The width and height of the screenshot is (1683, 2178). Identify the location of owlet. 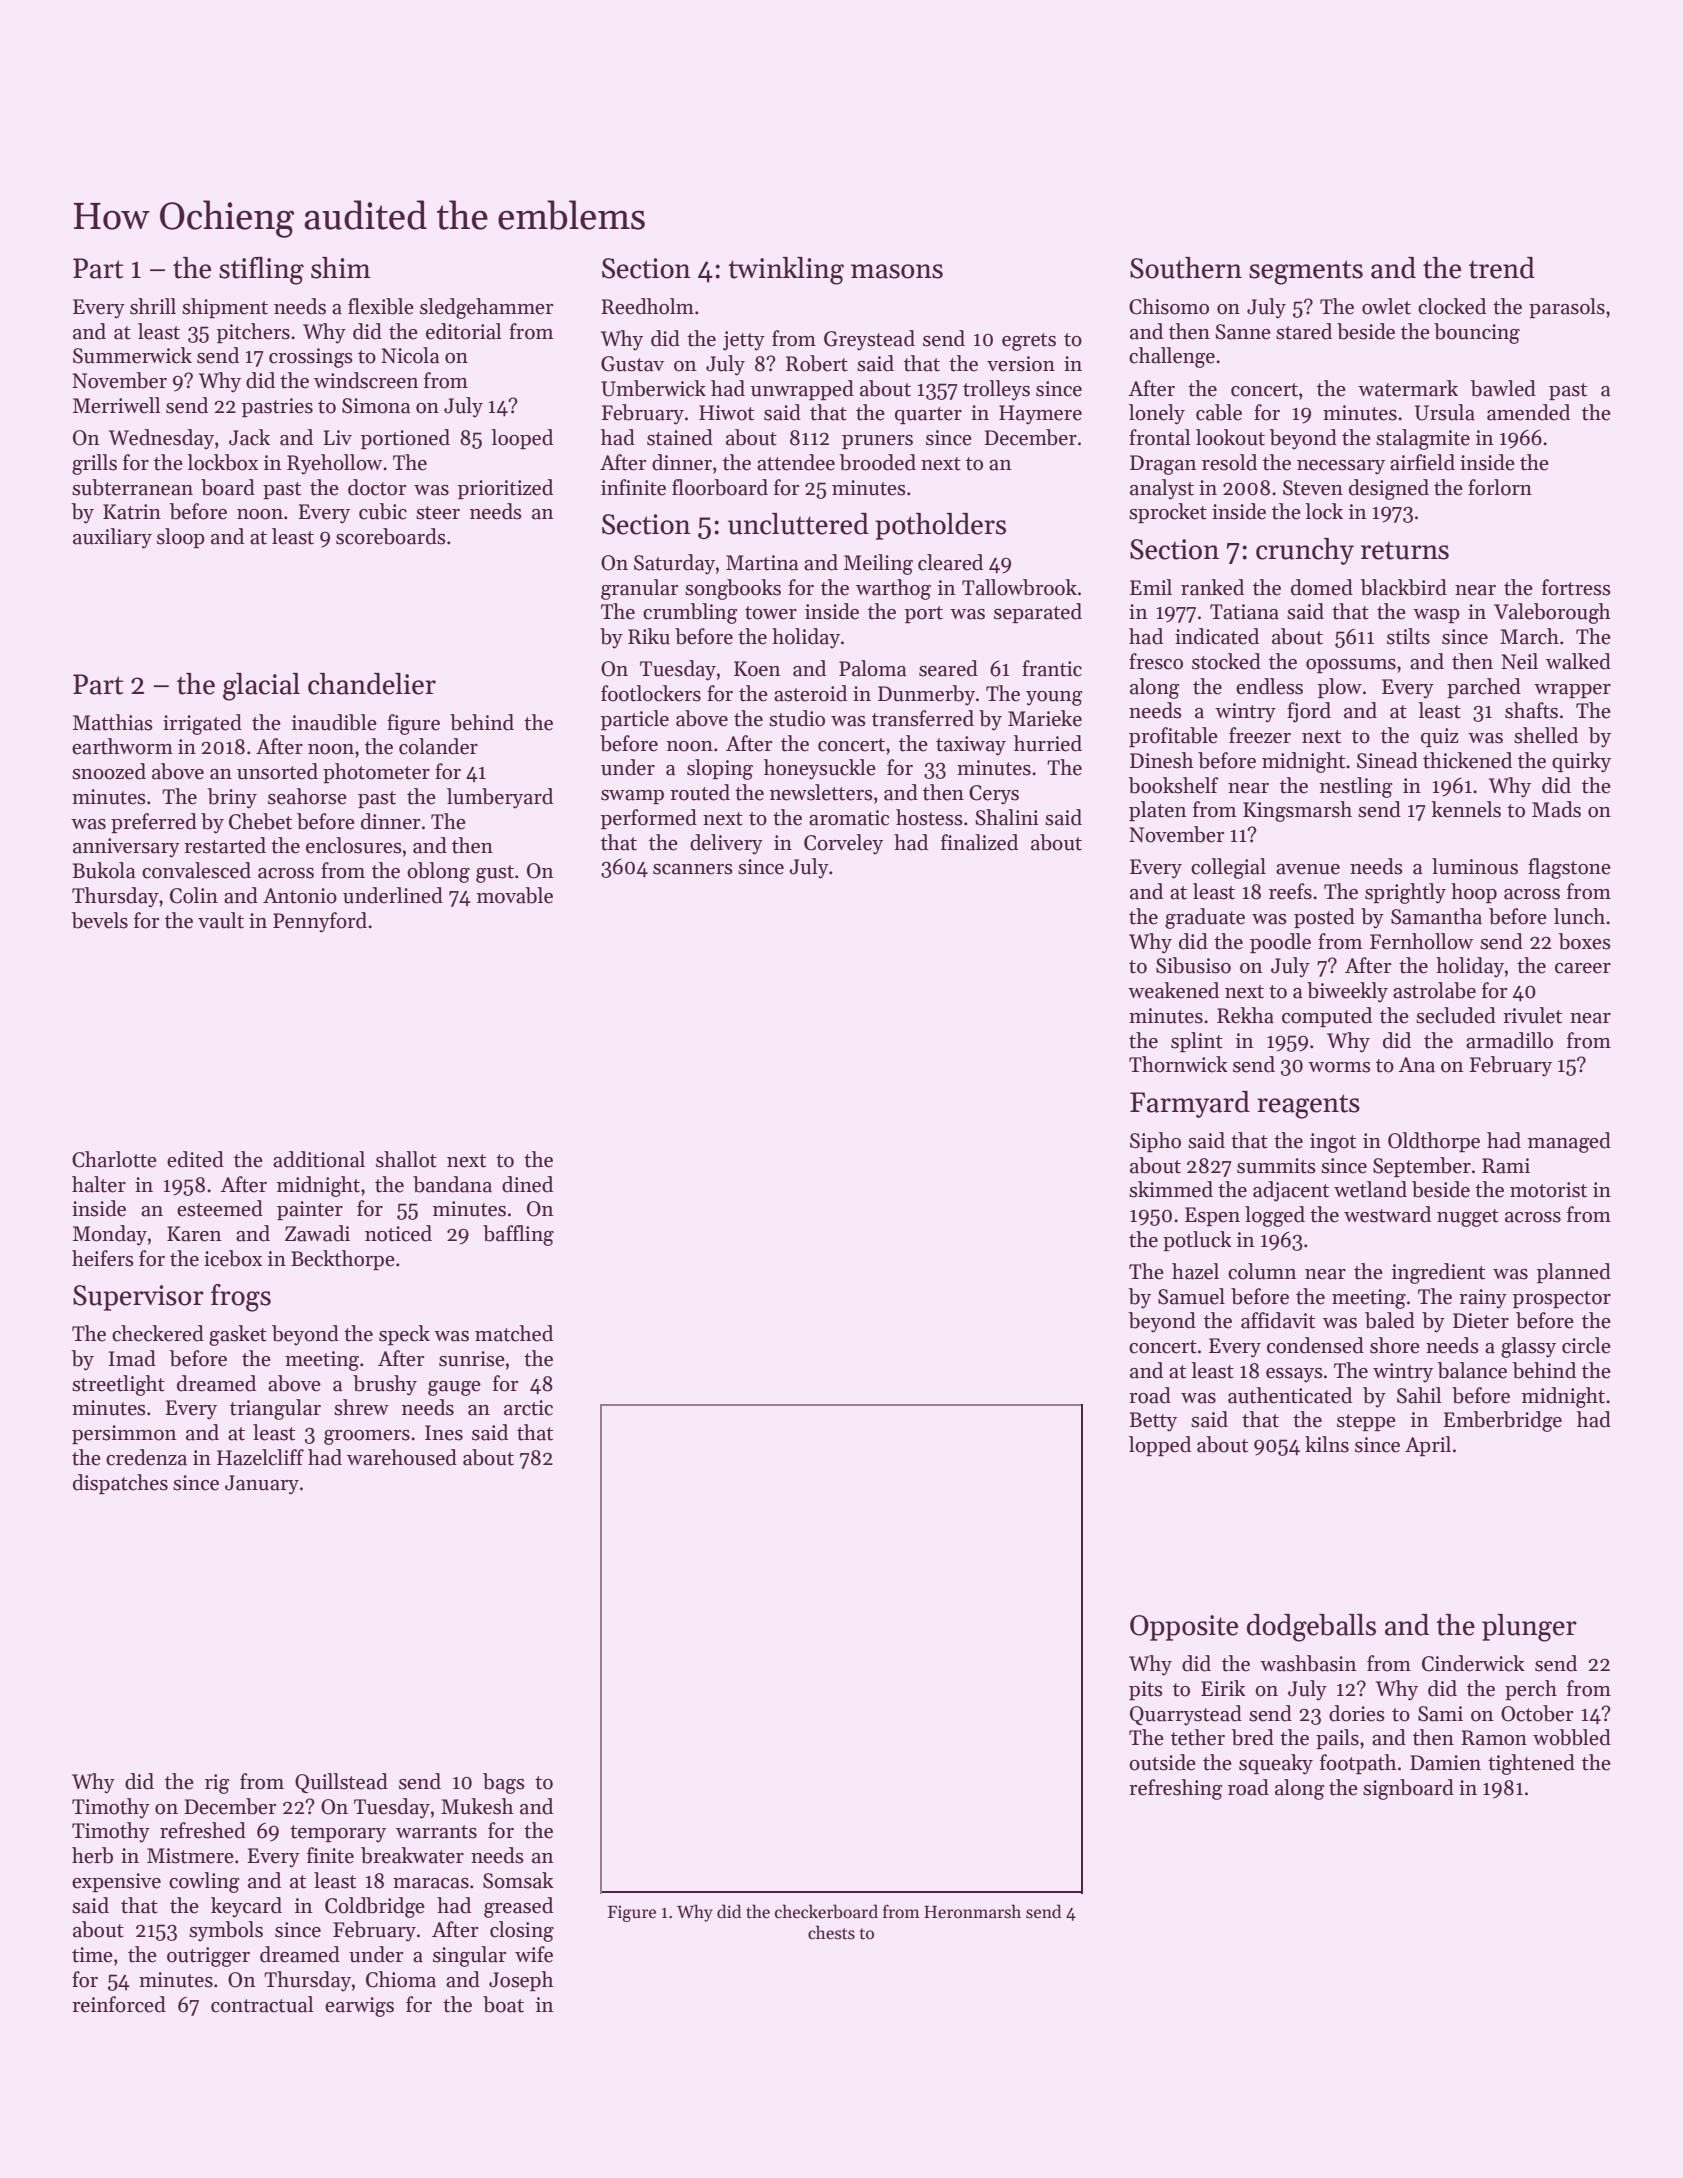
(1386, 306).
